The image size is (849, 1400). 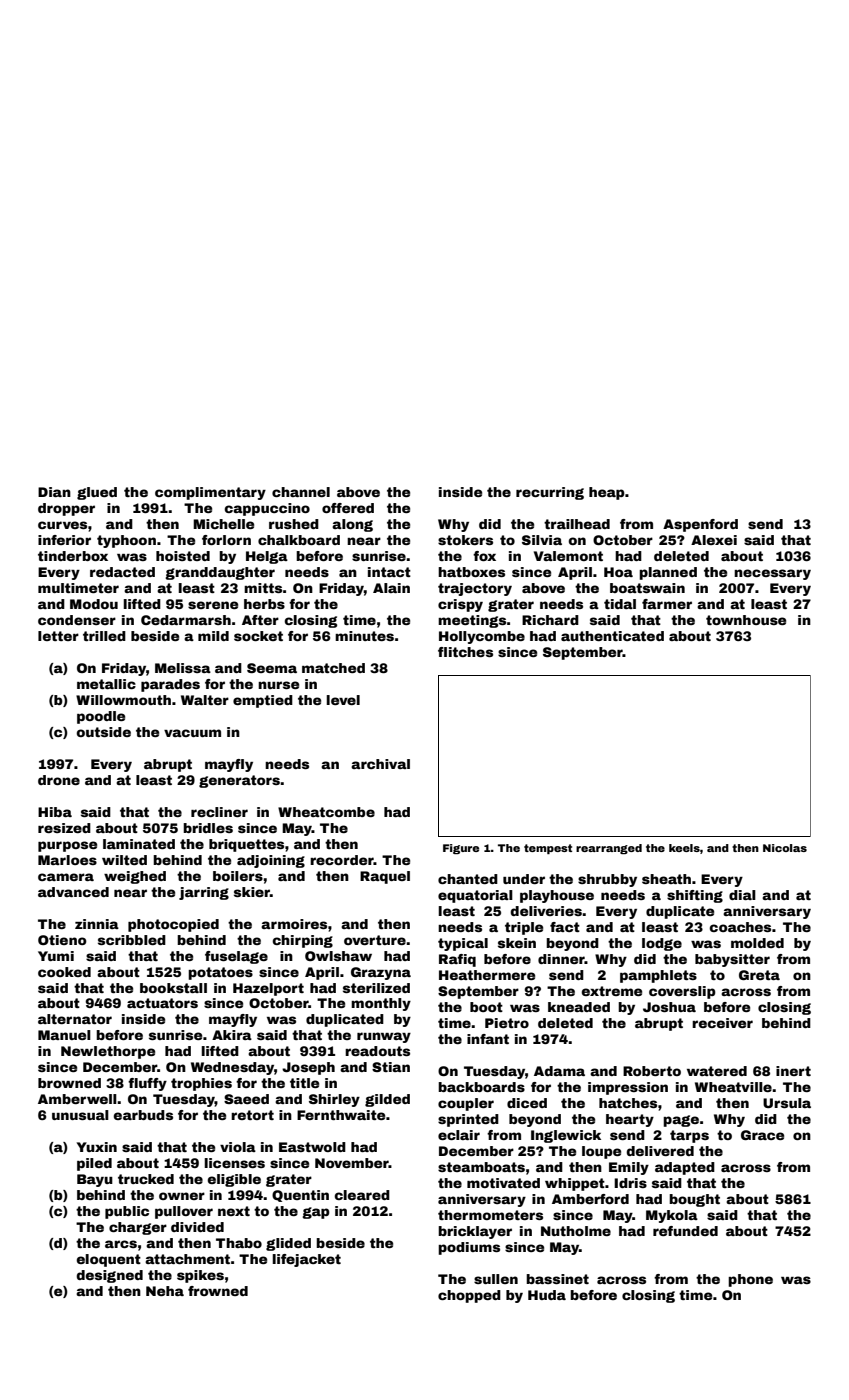 What do you see at coordinates (307, 1260) in the screenshot?
I see `lifejacket` at bounding box center [307, 1260].
